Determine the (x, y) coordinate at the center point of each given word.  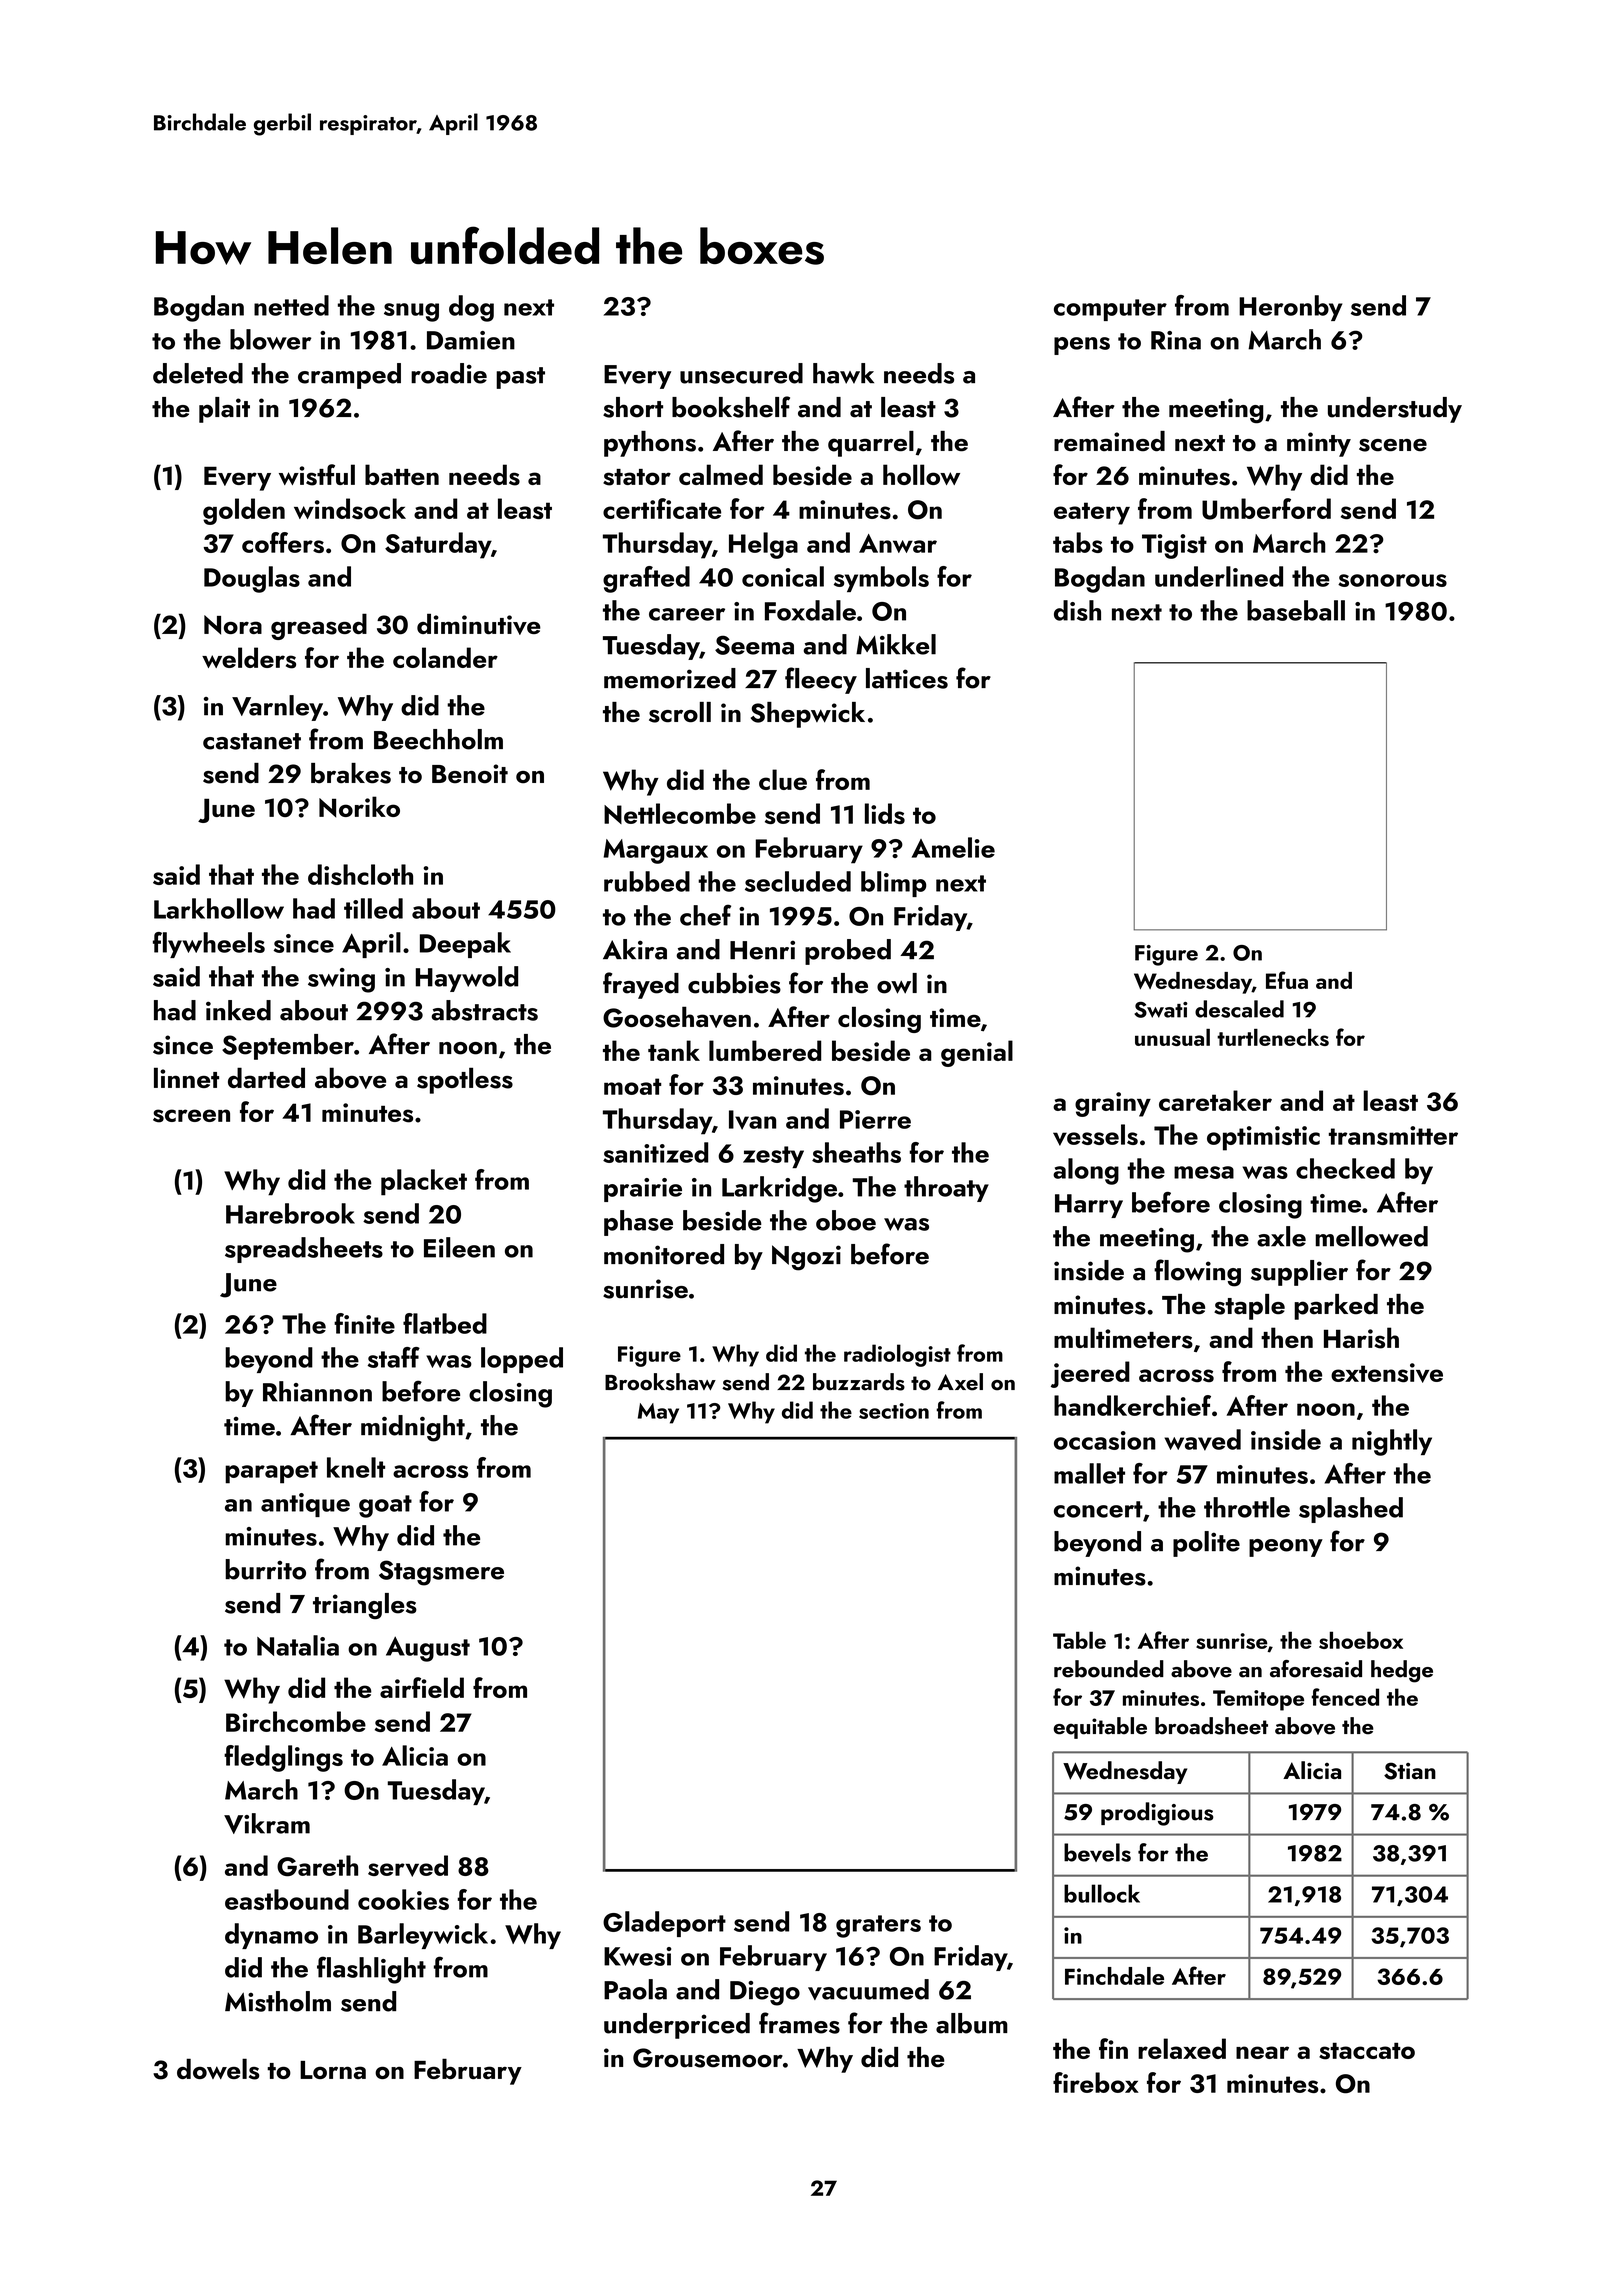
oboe (846, 1220)
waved (1202, 1440)
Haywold (467, 979)
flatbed (445, 1323)
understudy (1395, 410)
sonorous (1392, 580)
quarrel (871, 444)
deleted (198, 373)
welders (249, 658)
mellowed (1371, 1236)
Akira (635, 949)
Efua (1287, 980)
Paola (635, 1989)
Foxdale (810, 610)
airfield (422, 1687)
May (658, 1413)
